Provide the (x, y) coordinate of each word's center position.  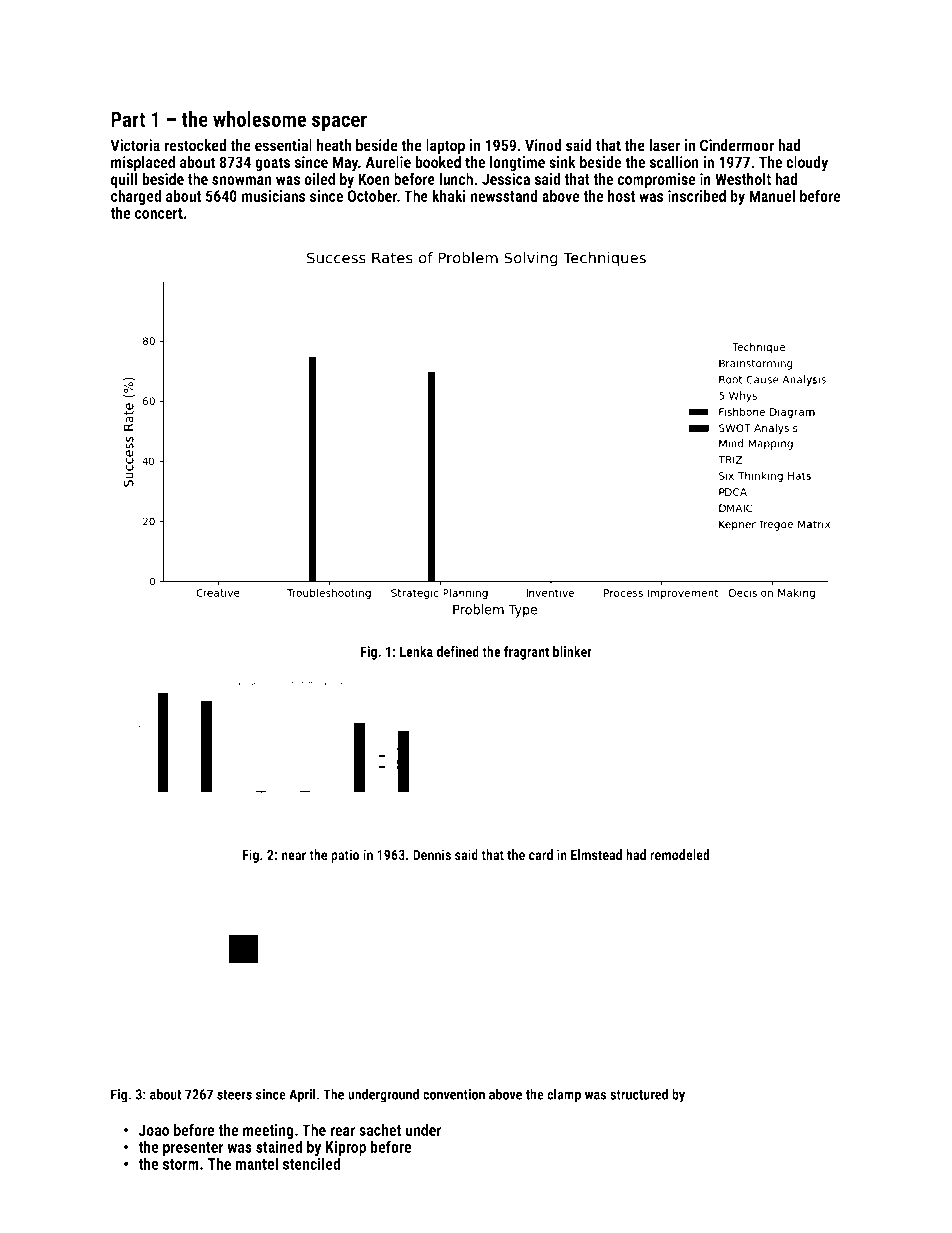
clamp (564, 1095)
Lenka (416, 651)
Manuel (772, 195)
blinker (572, 651)
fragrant (526, 653)
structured (639, 1094)
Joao (154, 1130)
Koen (374, 179)
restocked (195, 145)
